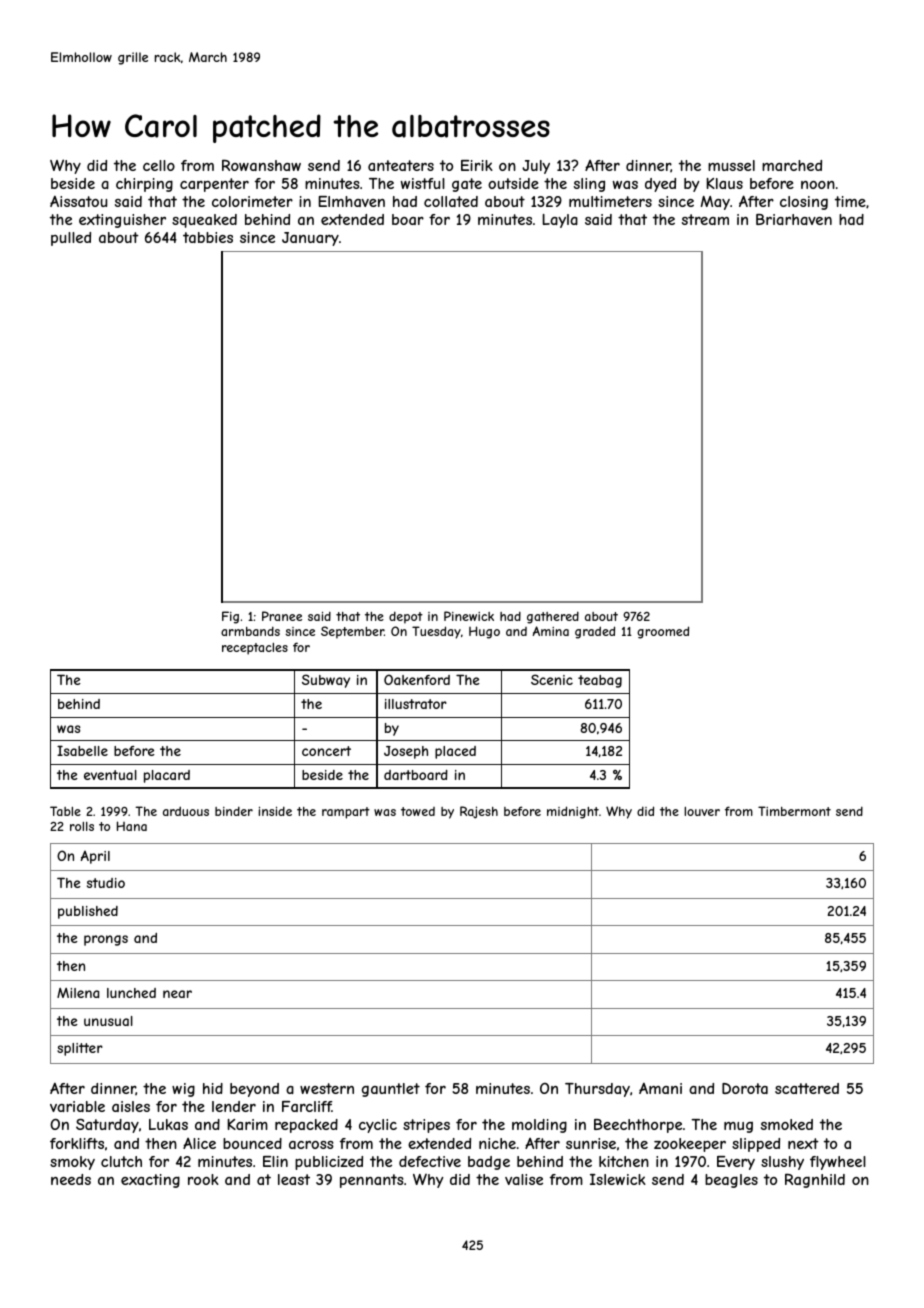 This image has width=924, height=1308. I want to click on January, so click(310, 239).
